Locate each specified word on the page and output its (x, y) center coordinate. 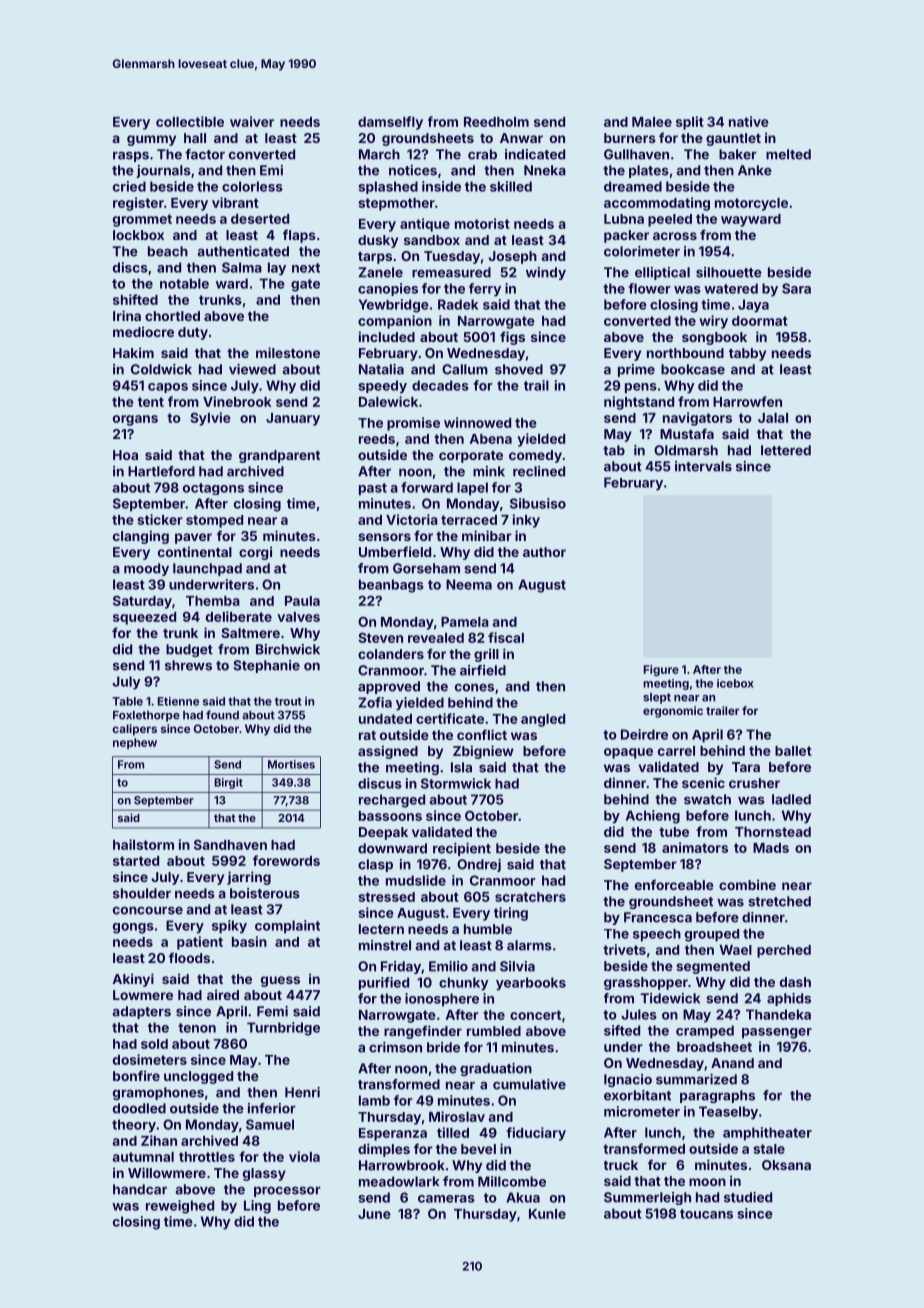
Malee (652, 122)
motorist (482, 223)
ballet (793, 751)
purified (384, 983)
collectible (190, 121)
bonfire (136, 1075)
